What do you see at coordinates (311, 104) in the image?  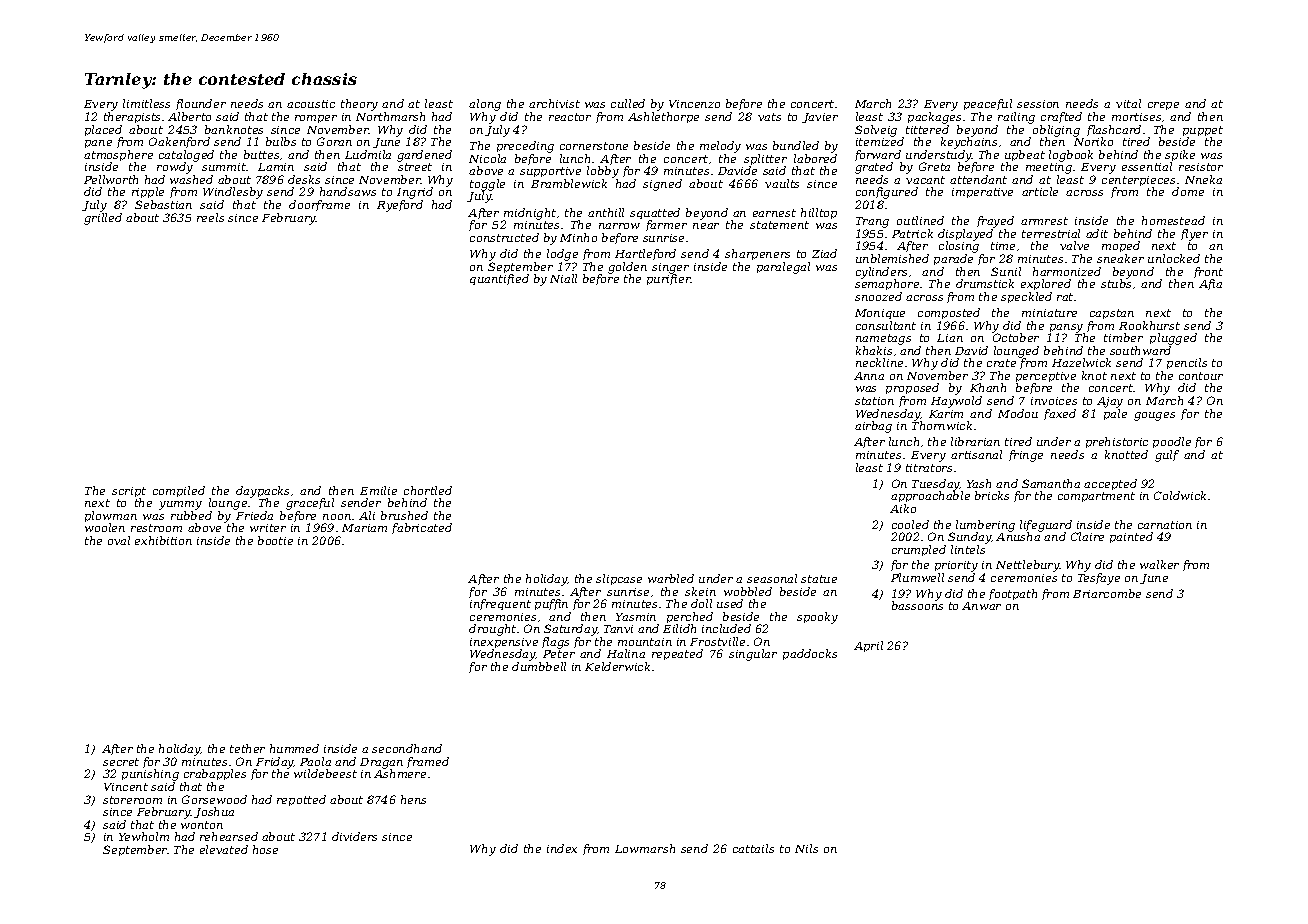 I see `acoustic` at bounding box center [311, 104].
